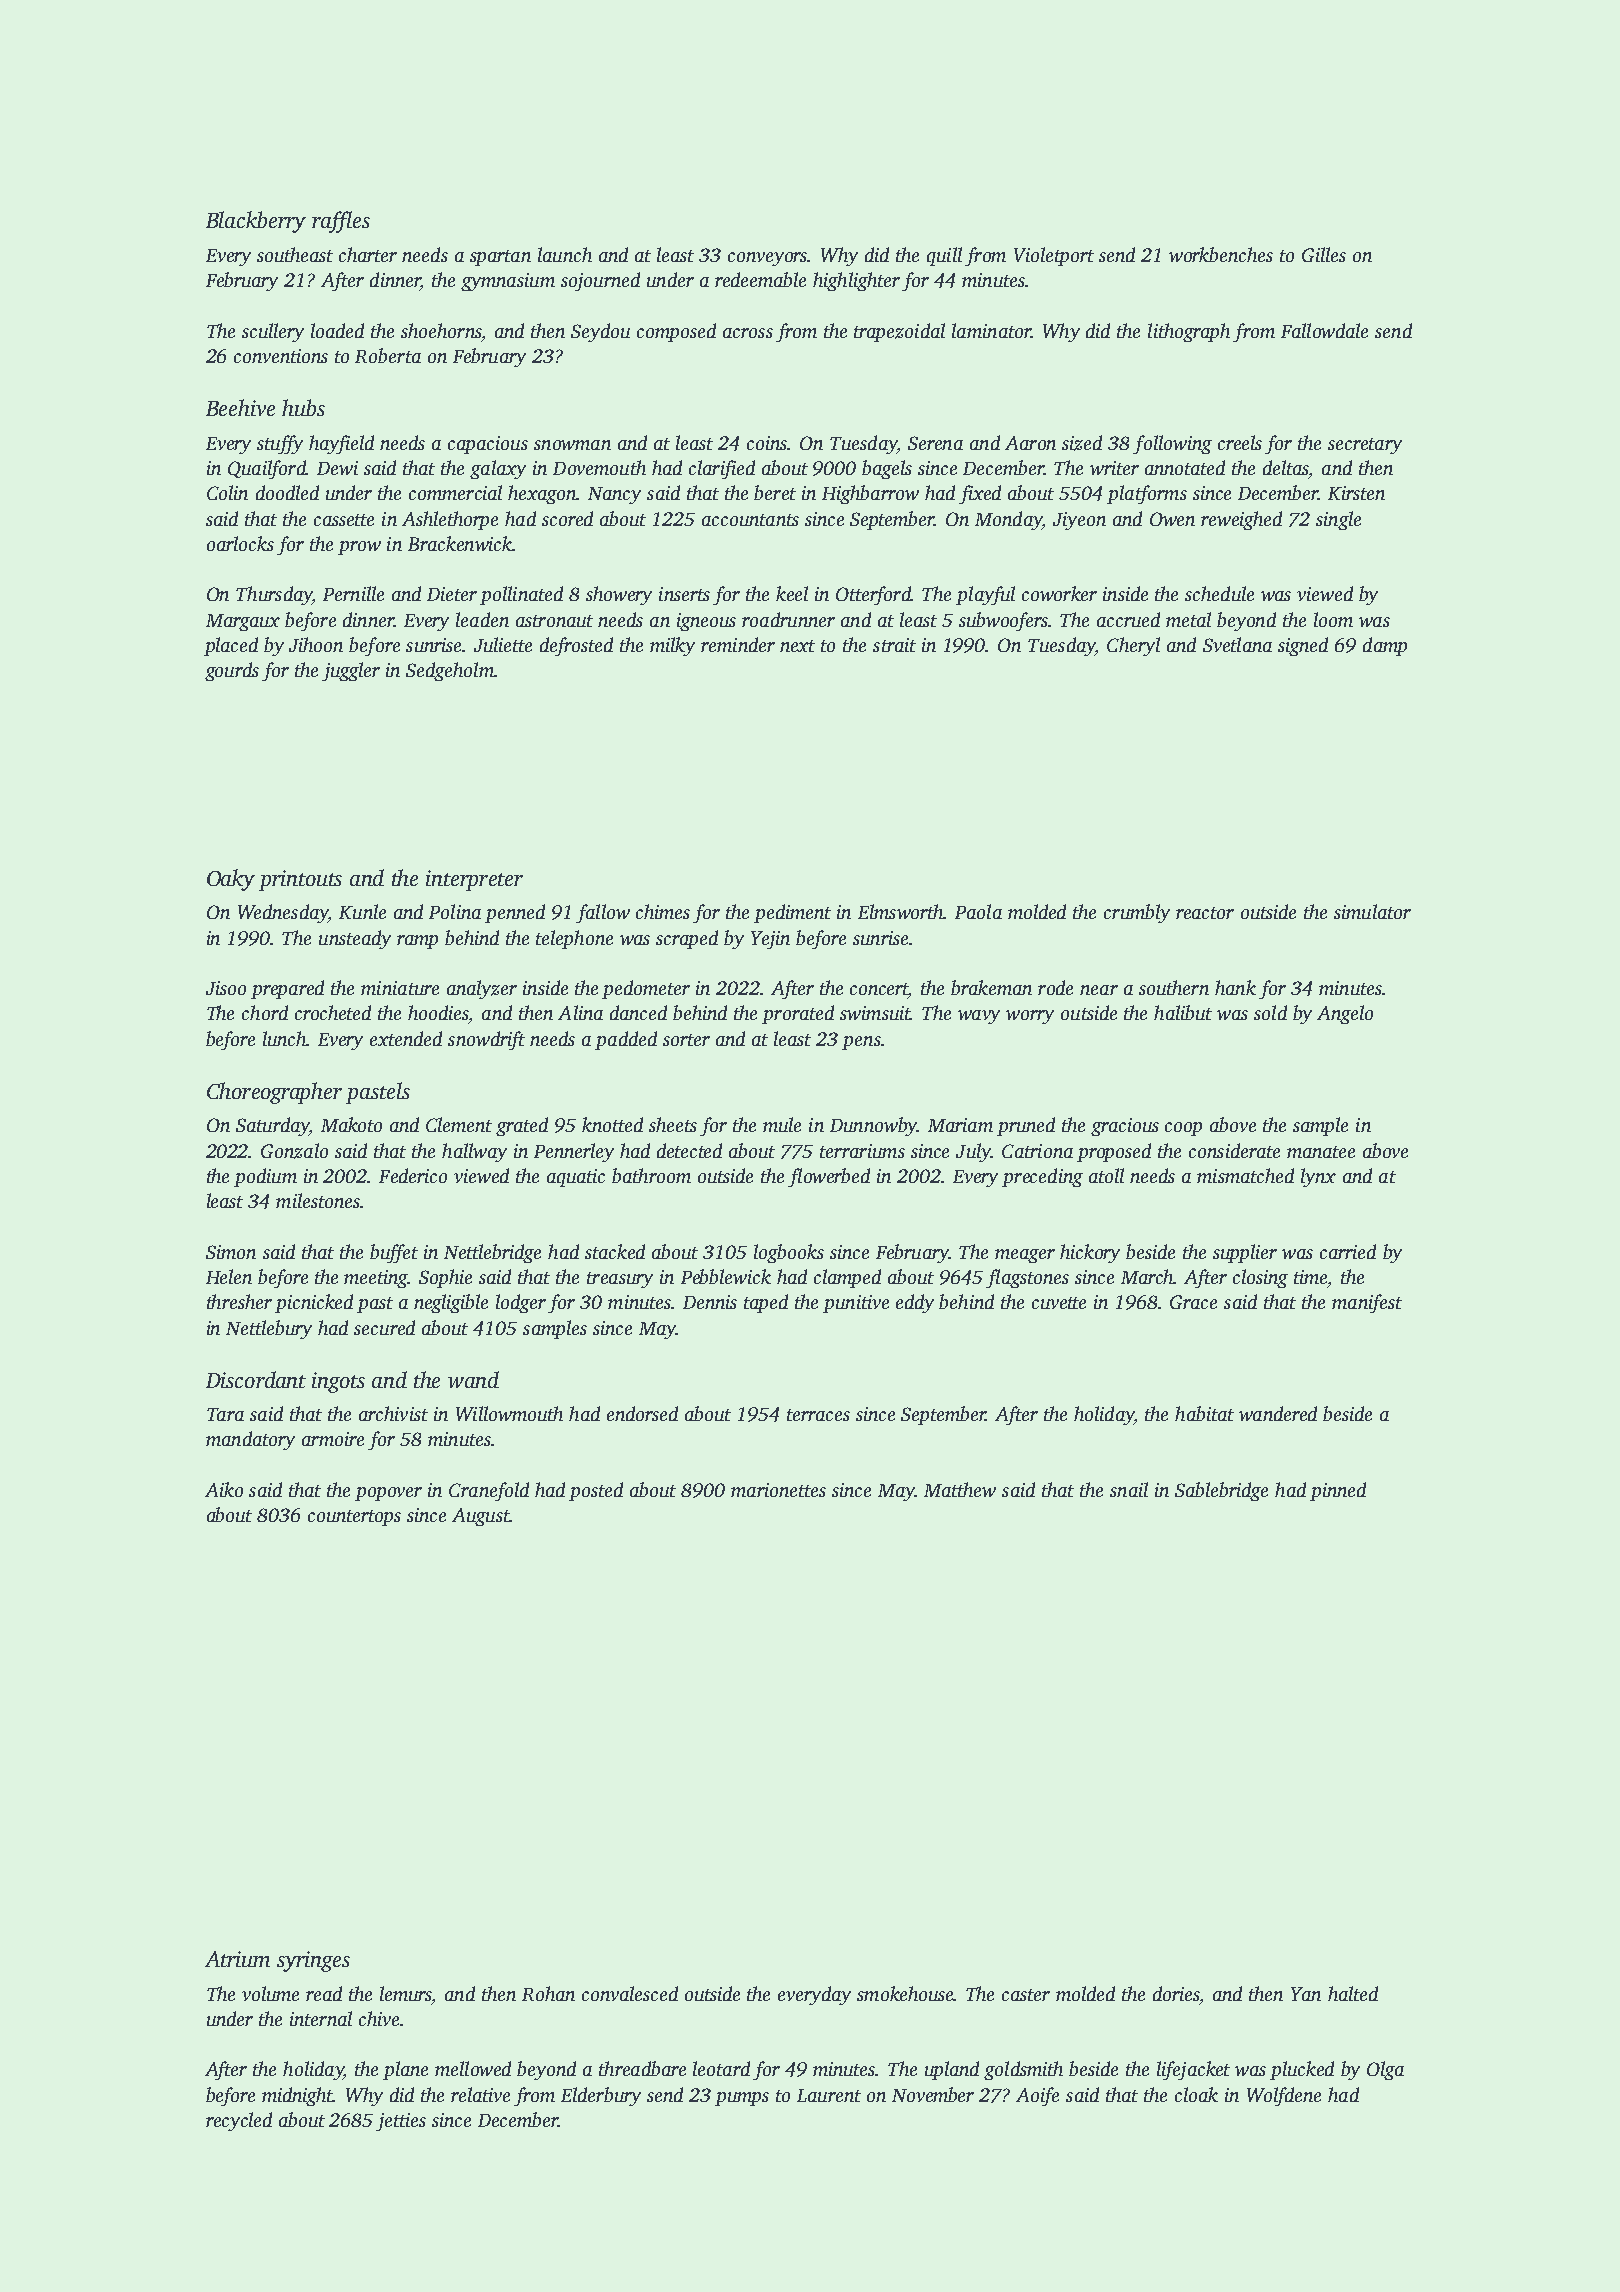  What do you see at coordinates (401, 2122) in the document?
I see `jetties` at bounding box center [401, 2122].
